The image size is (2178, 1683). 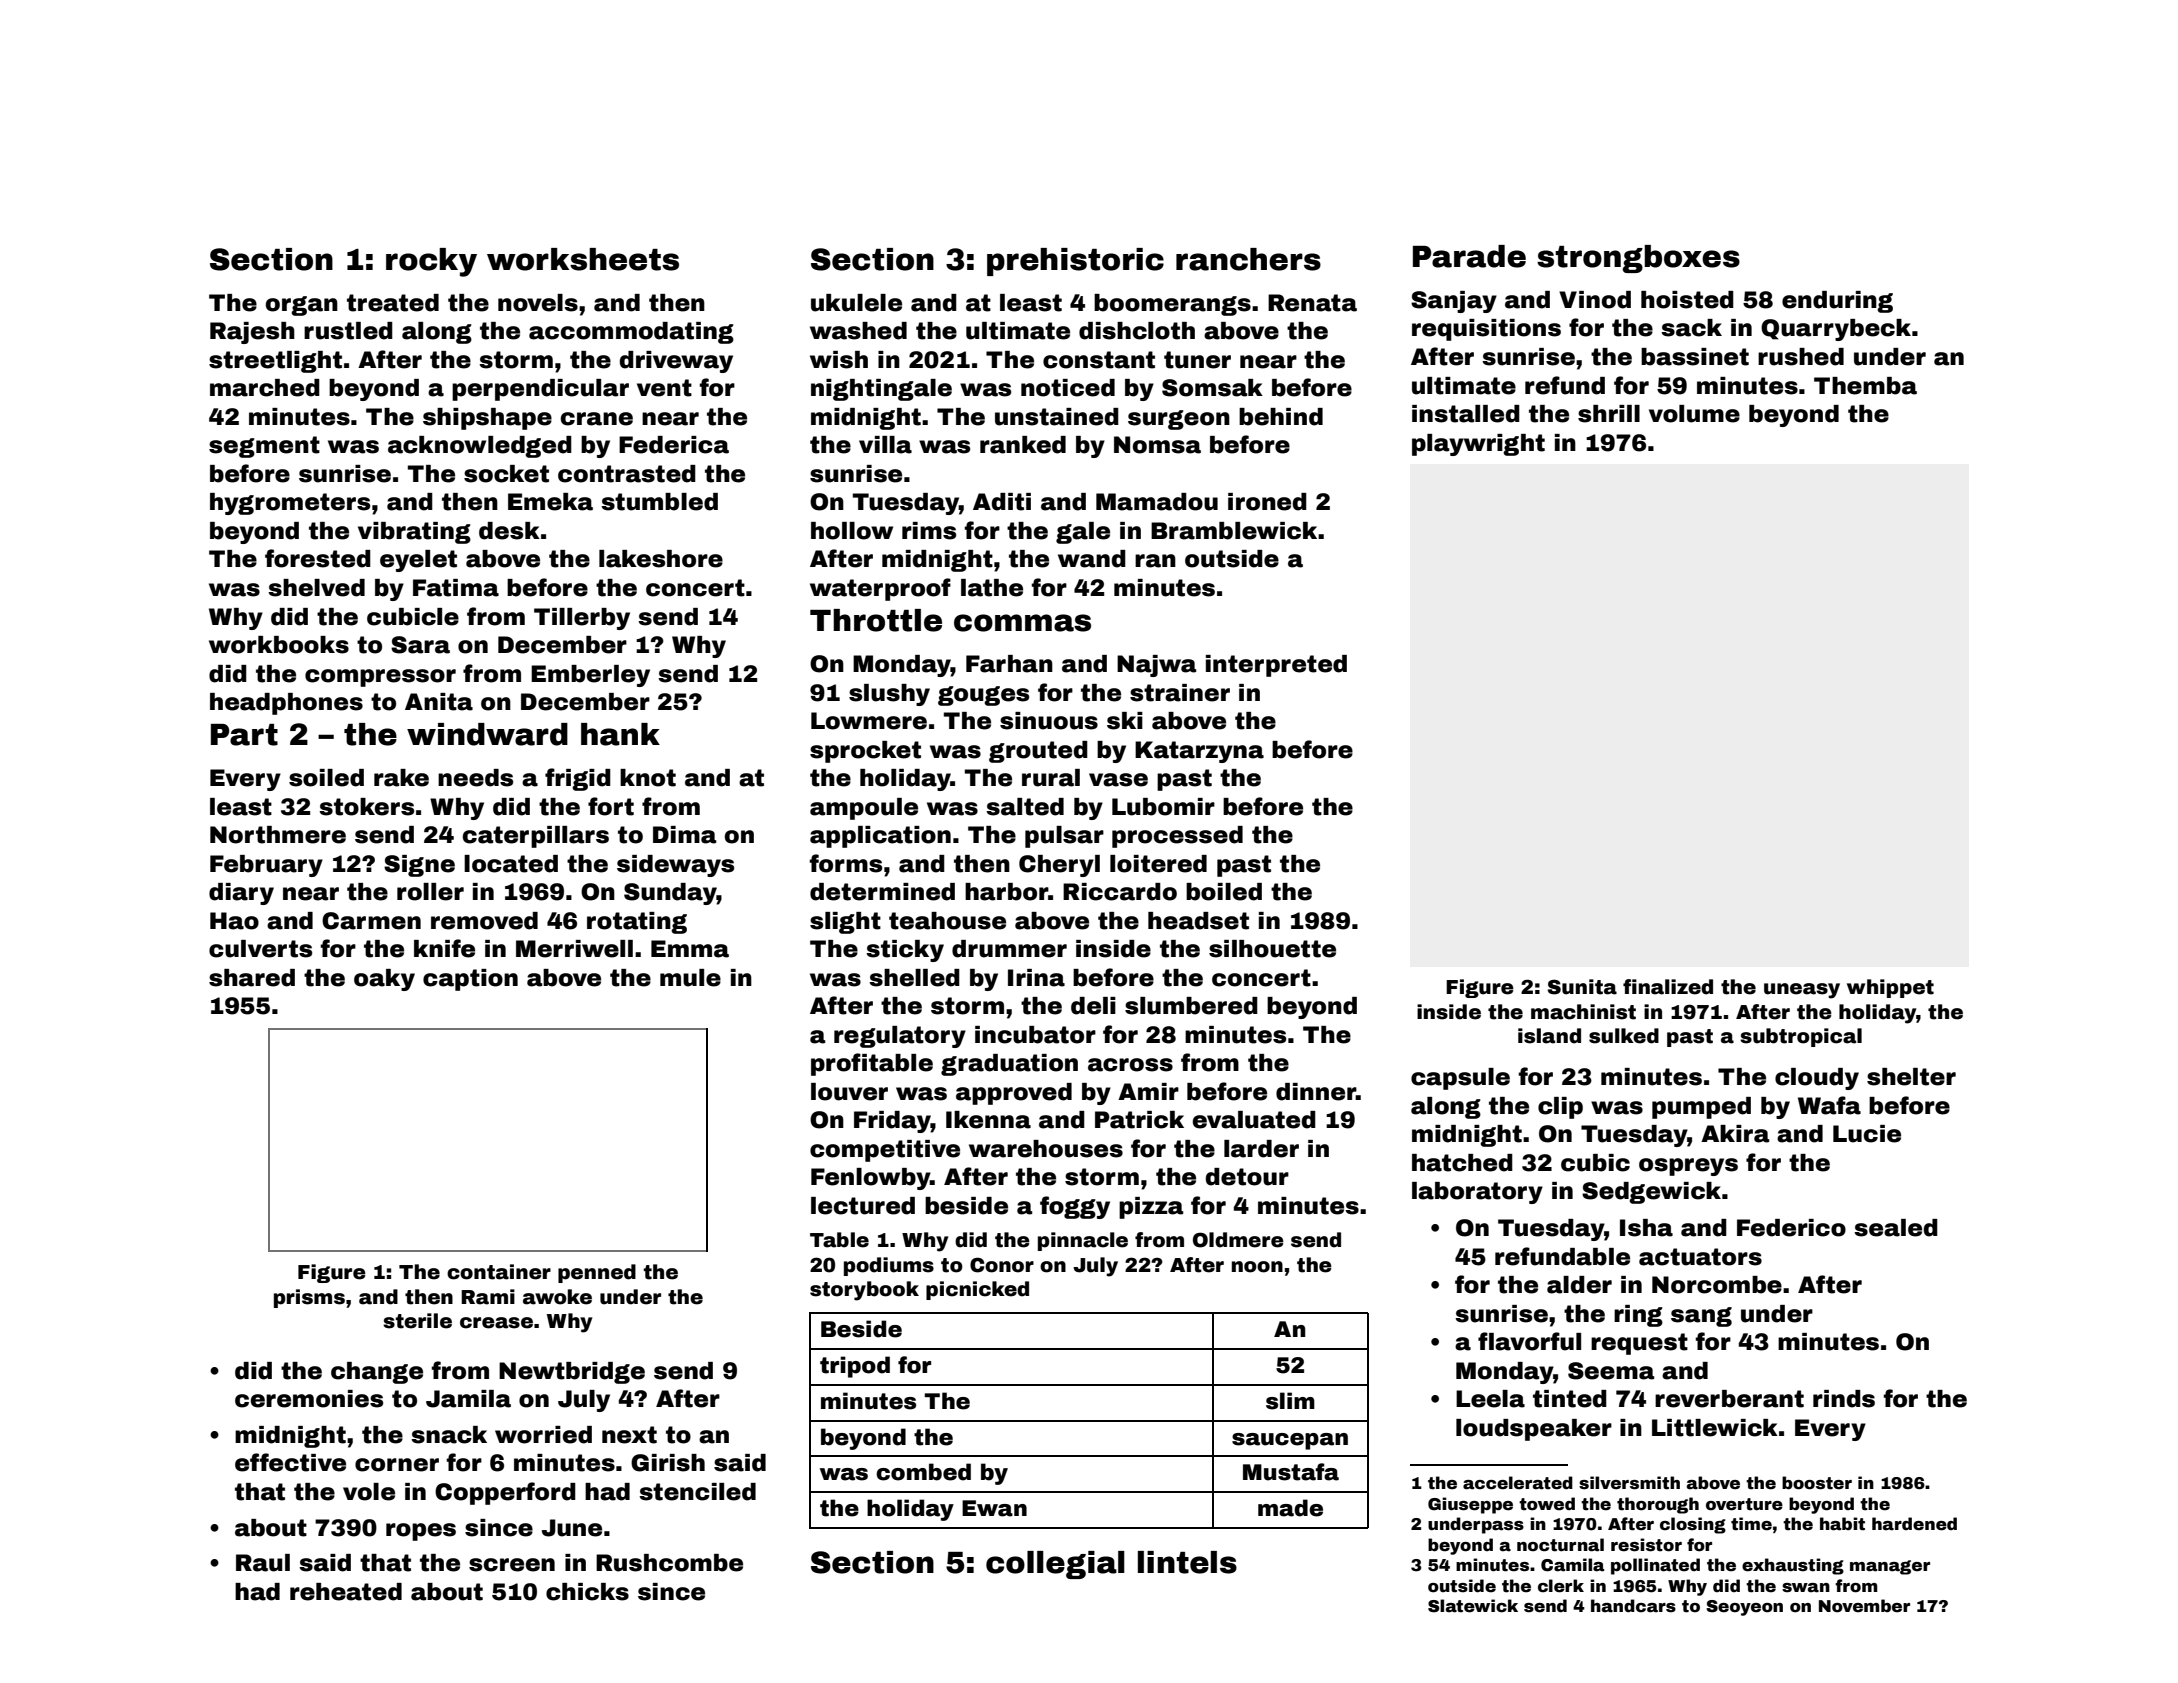 What do you see at coordinates (1177, 837) in the screenshot?
I see `processed` at bounding box center [1177, 837].
